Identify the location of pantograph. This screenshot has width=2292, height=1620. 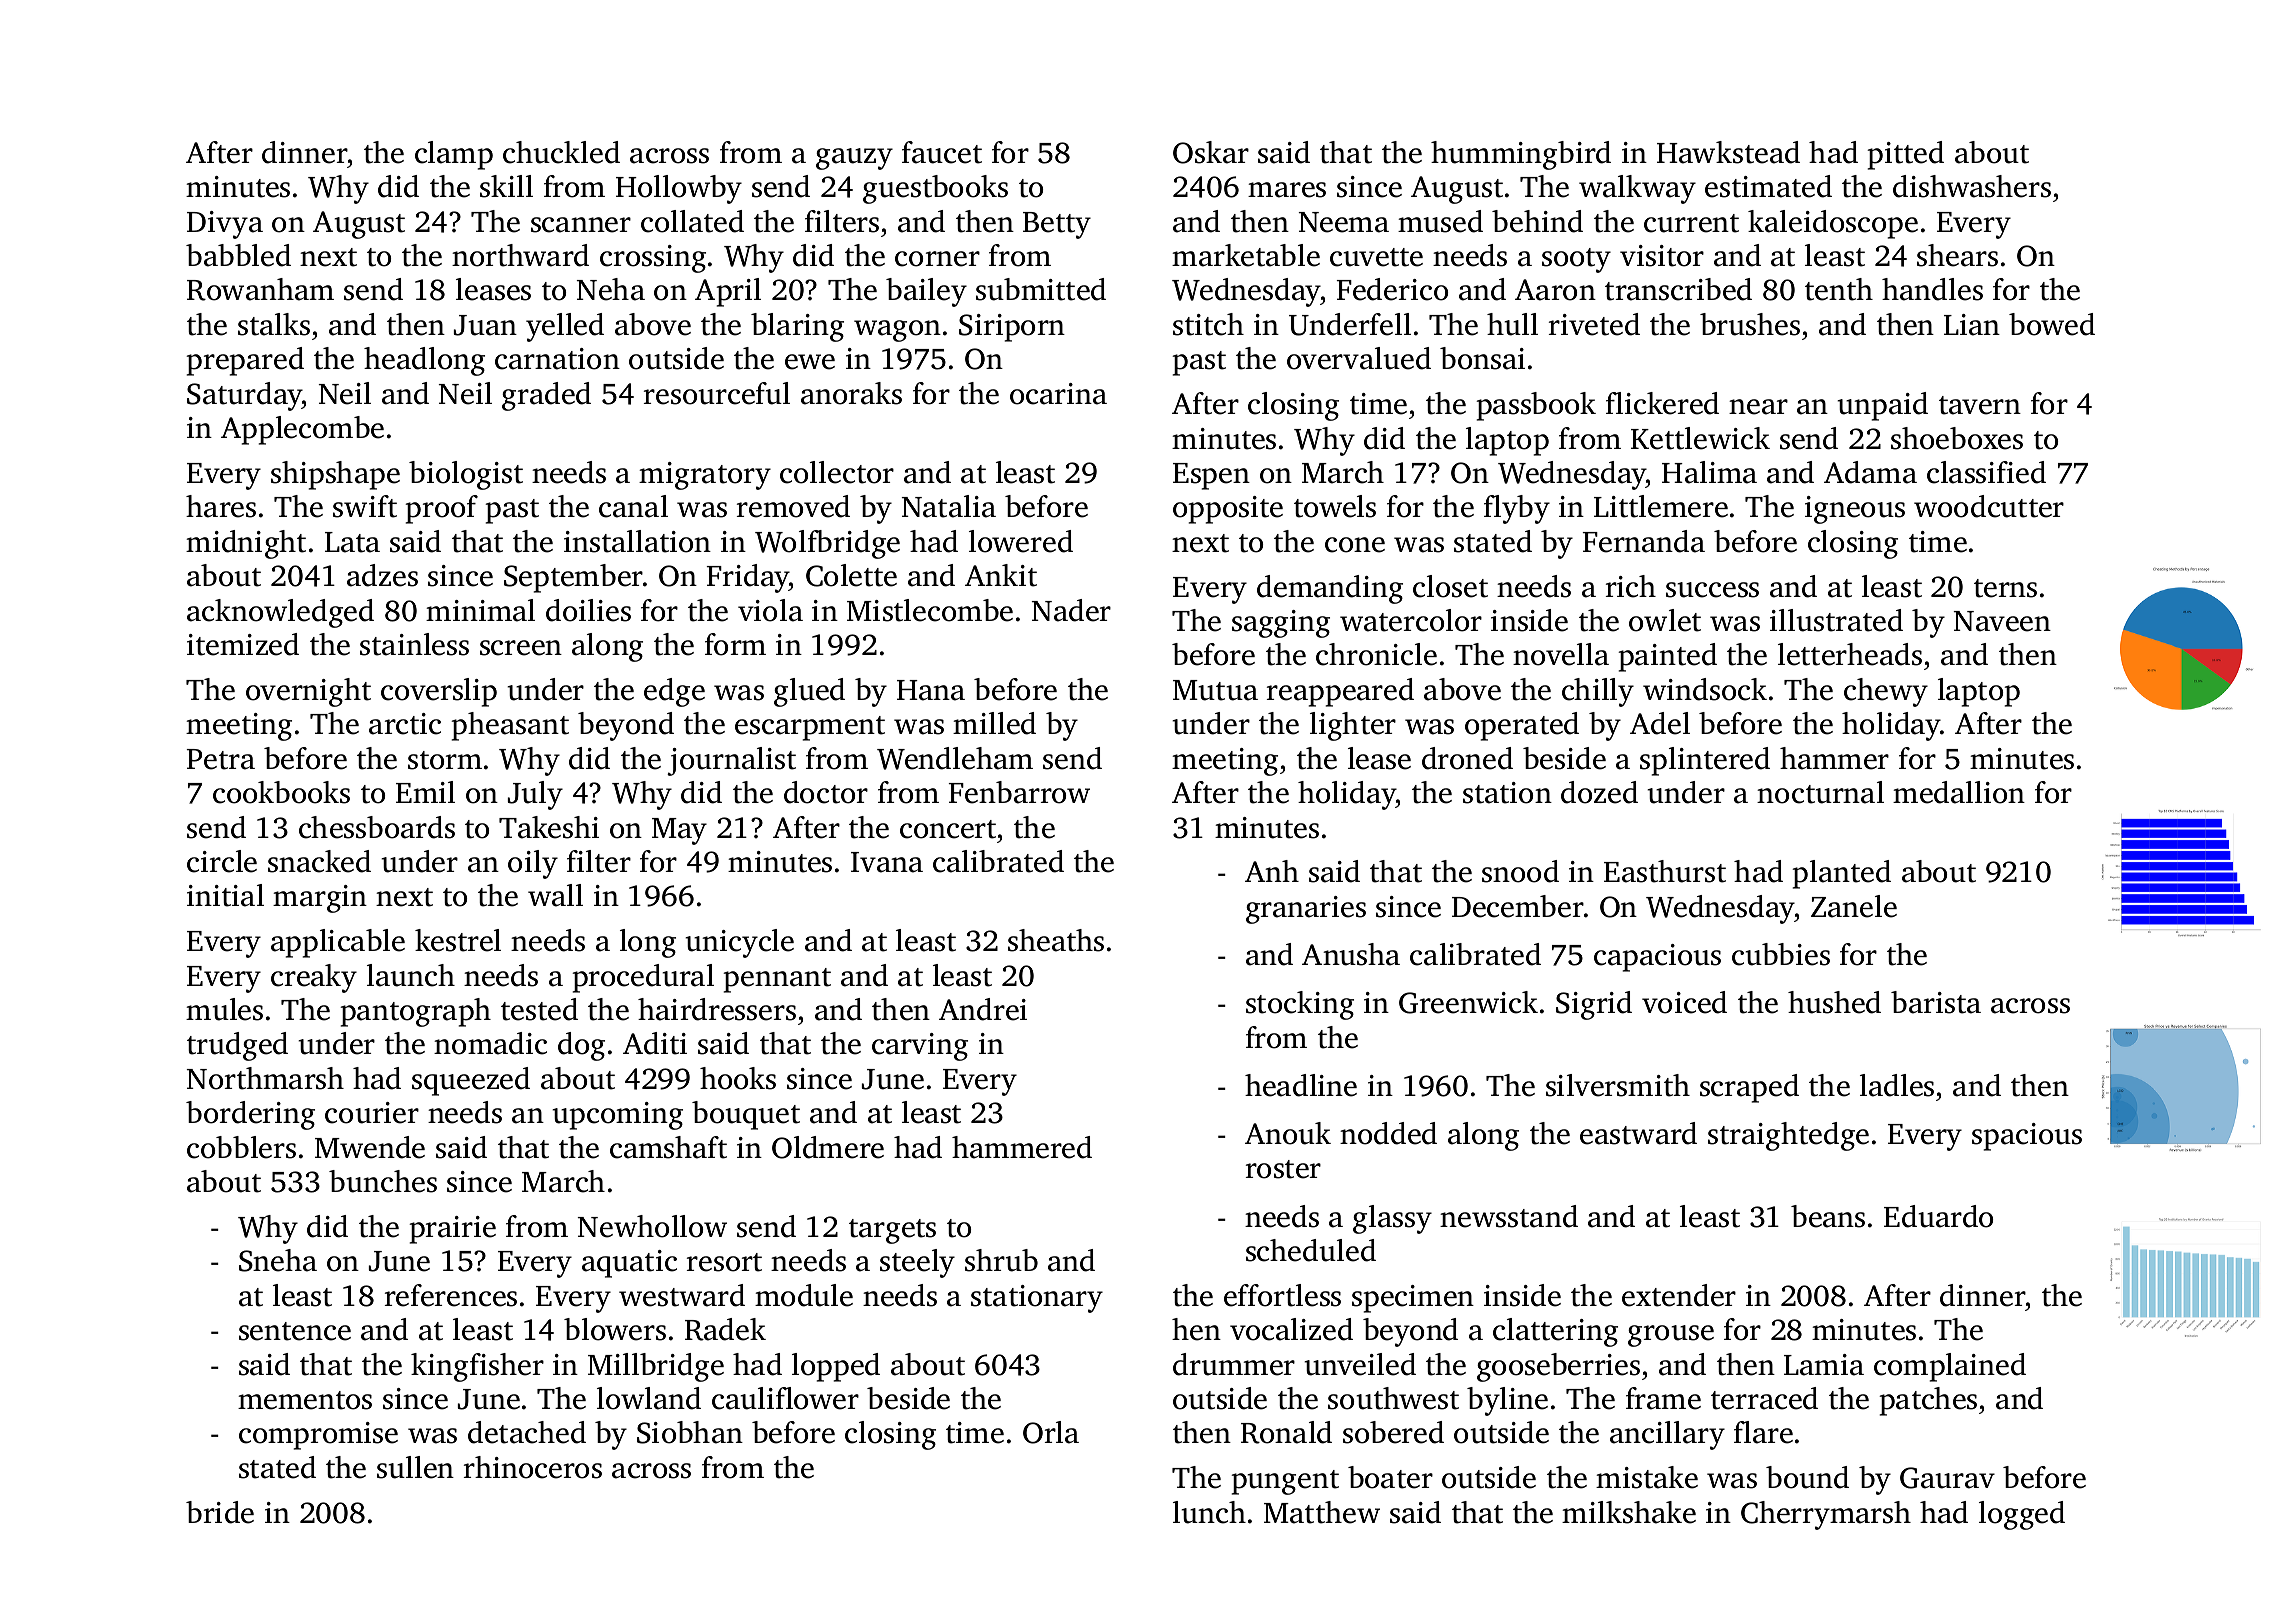
(415, 1012).
